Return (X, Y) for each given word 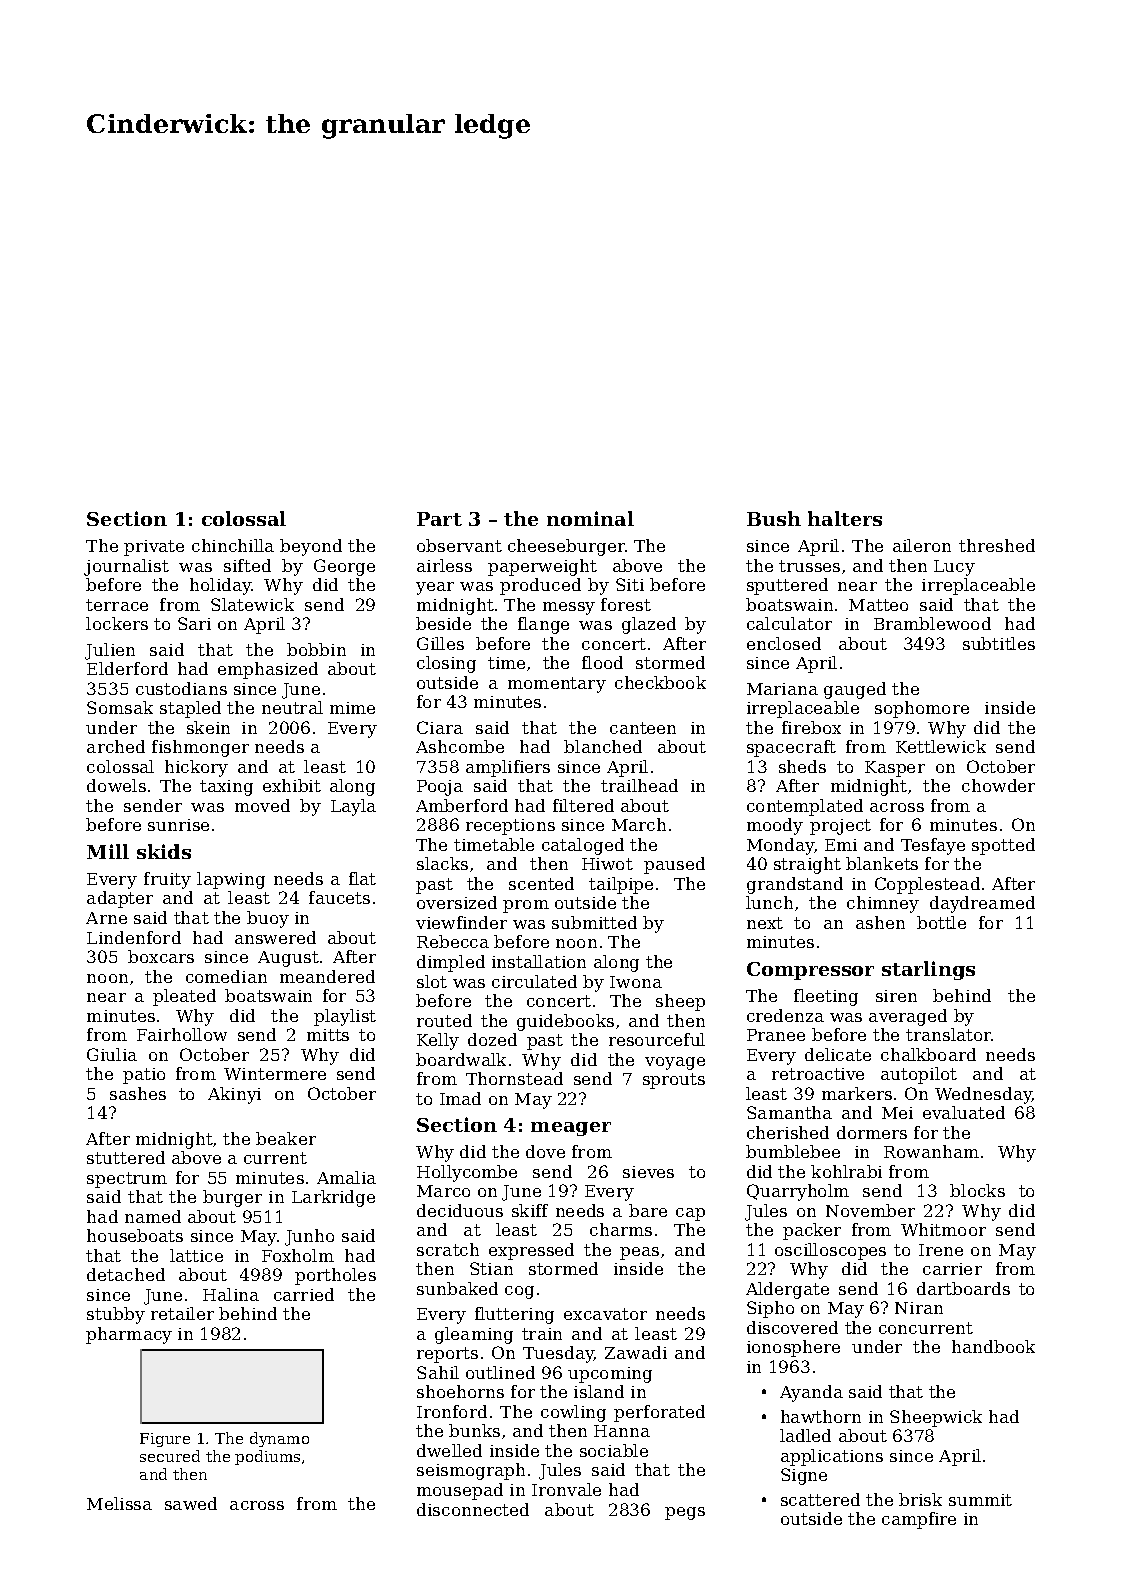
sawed (191, 1503)
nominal (590, 518)
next (765, 923)
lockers (117, 623)
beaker (286, 1138)
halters (845, 518)
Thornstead (514, 1078)
